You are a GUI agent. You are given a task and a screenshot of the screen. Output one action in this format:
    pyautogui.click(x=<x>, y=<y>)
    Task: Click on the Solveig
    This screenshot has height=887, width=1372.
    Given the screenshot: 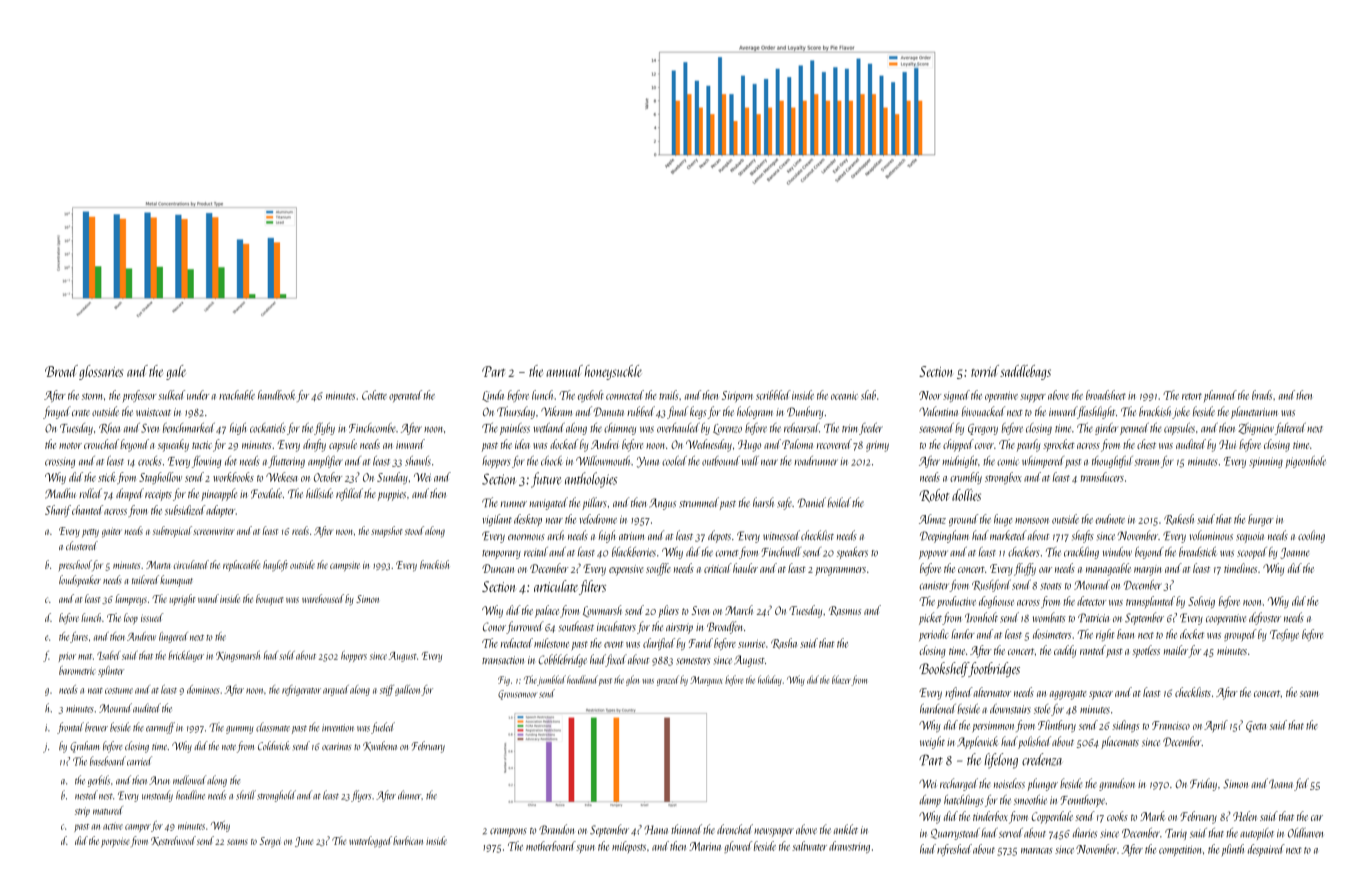 What is the action you would take?
    pyautogui.click(x=1201, y=602)
